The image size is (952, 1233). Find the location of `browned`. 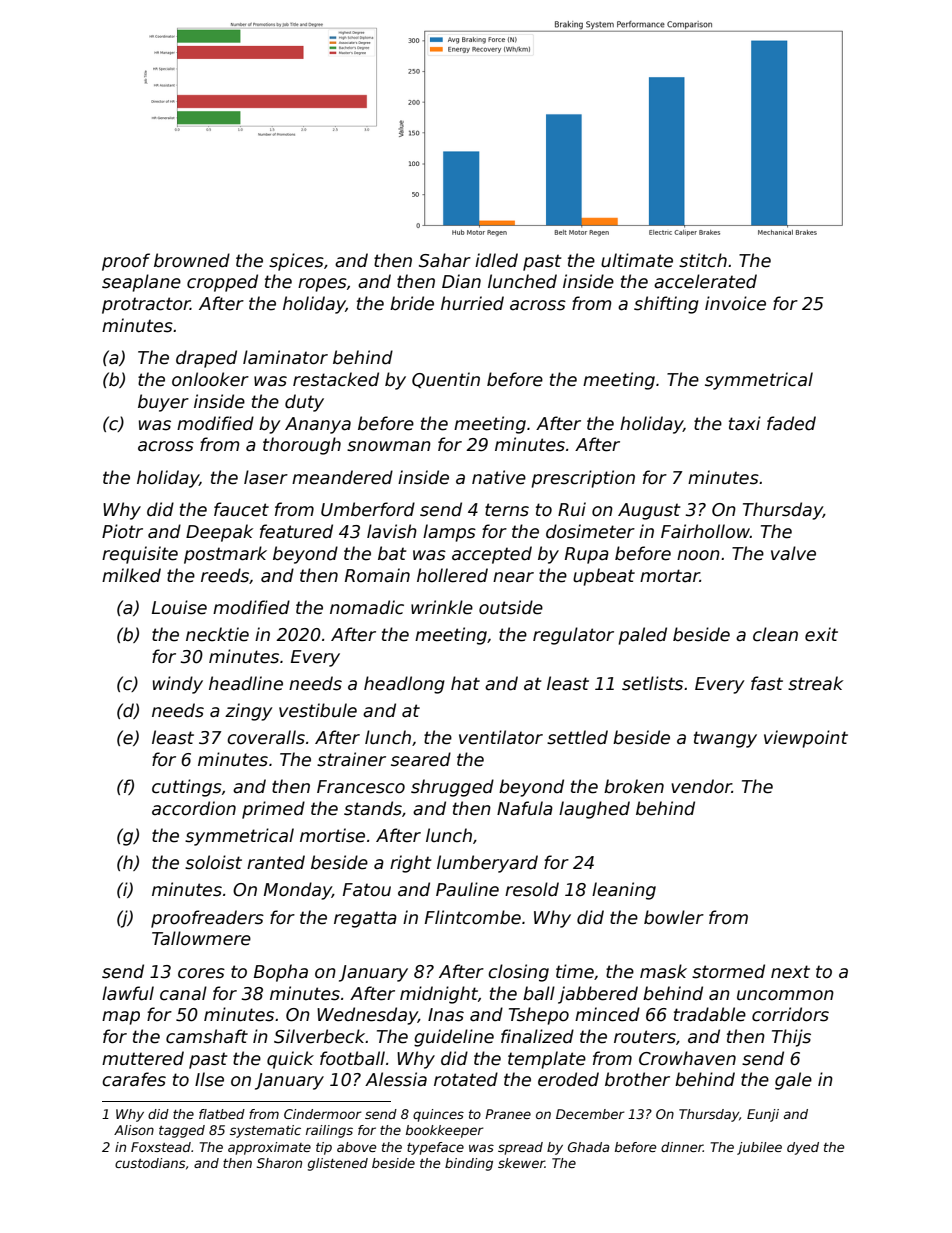

browned is located at coordinates (192, 260).
